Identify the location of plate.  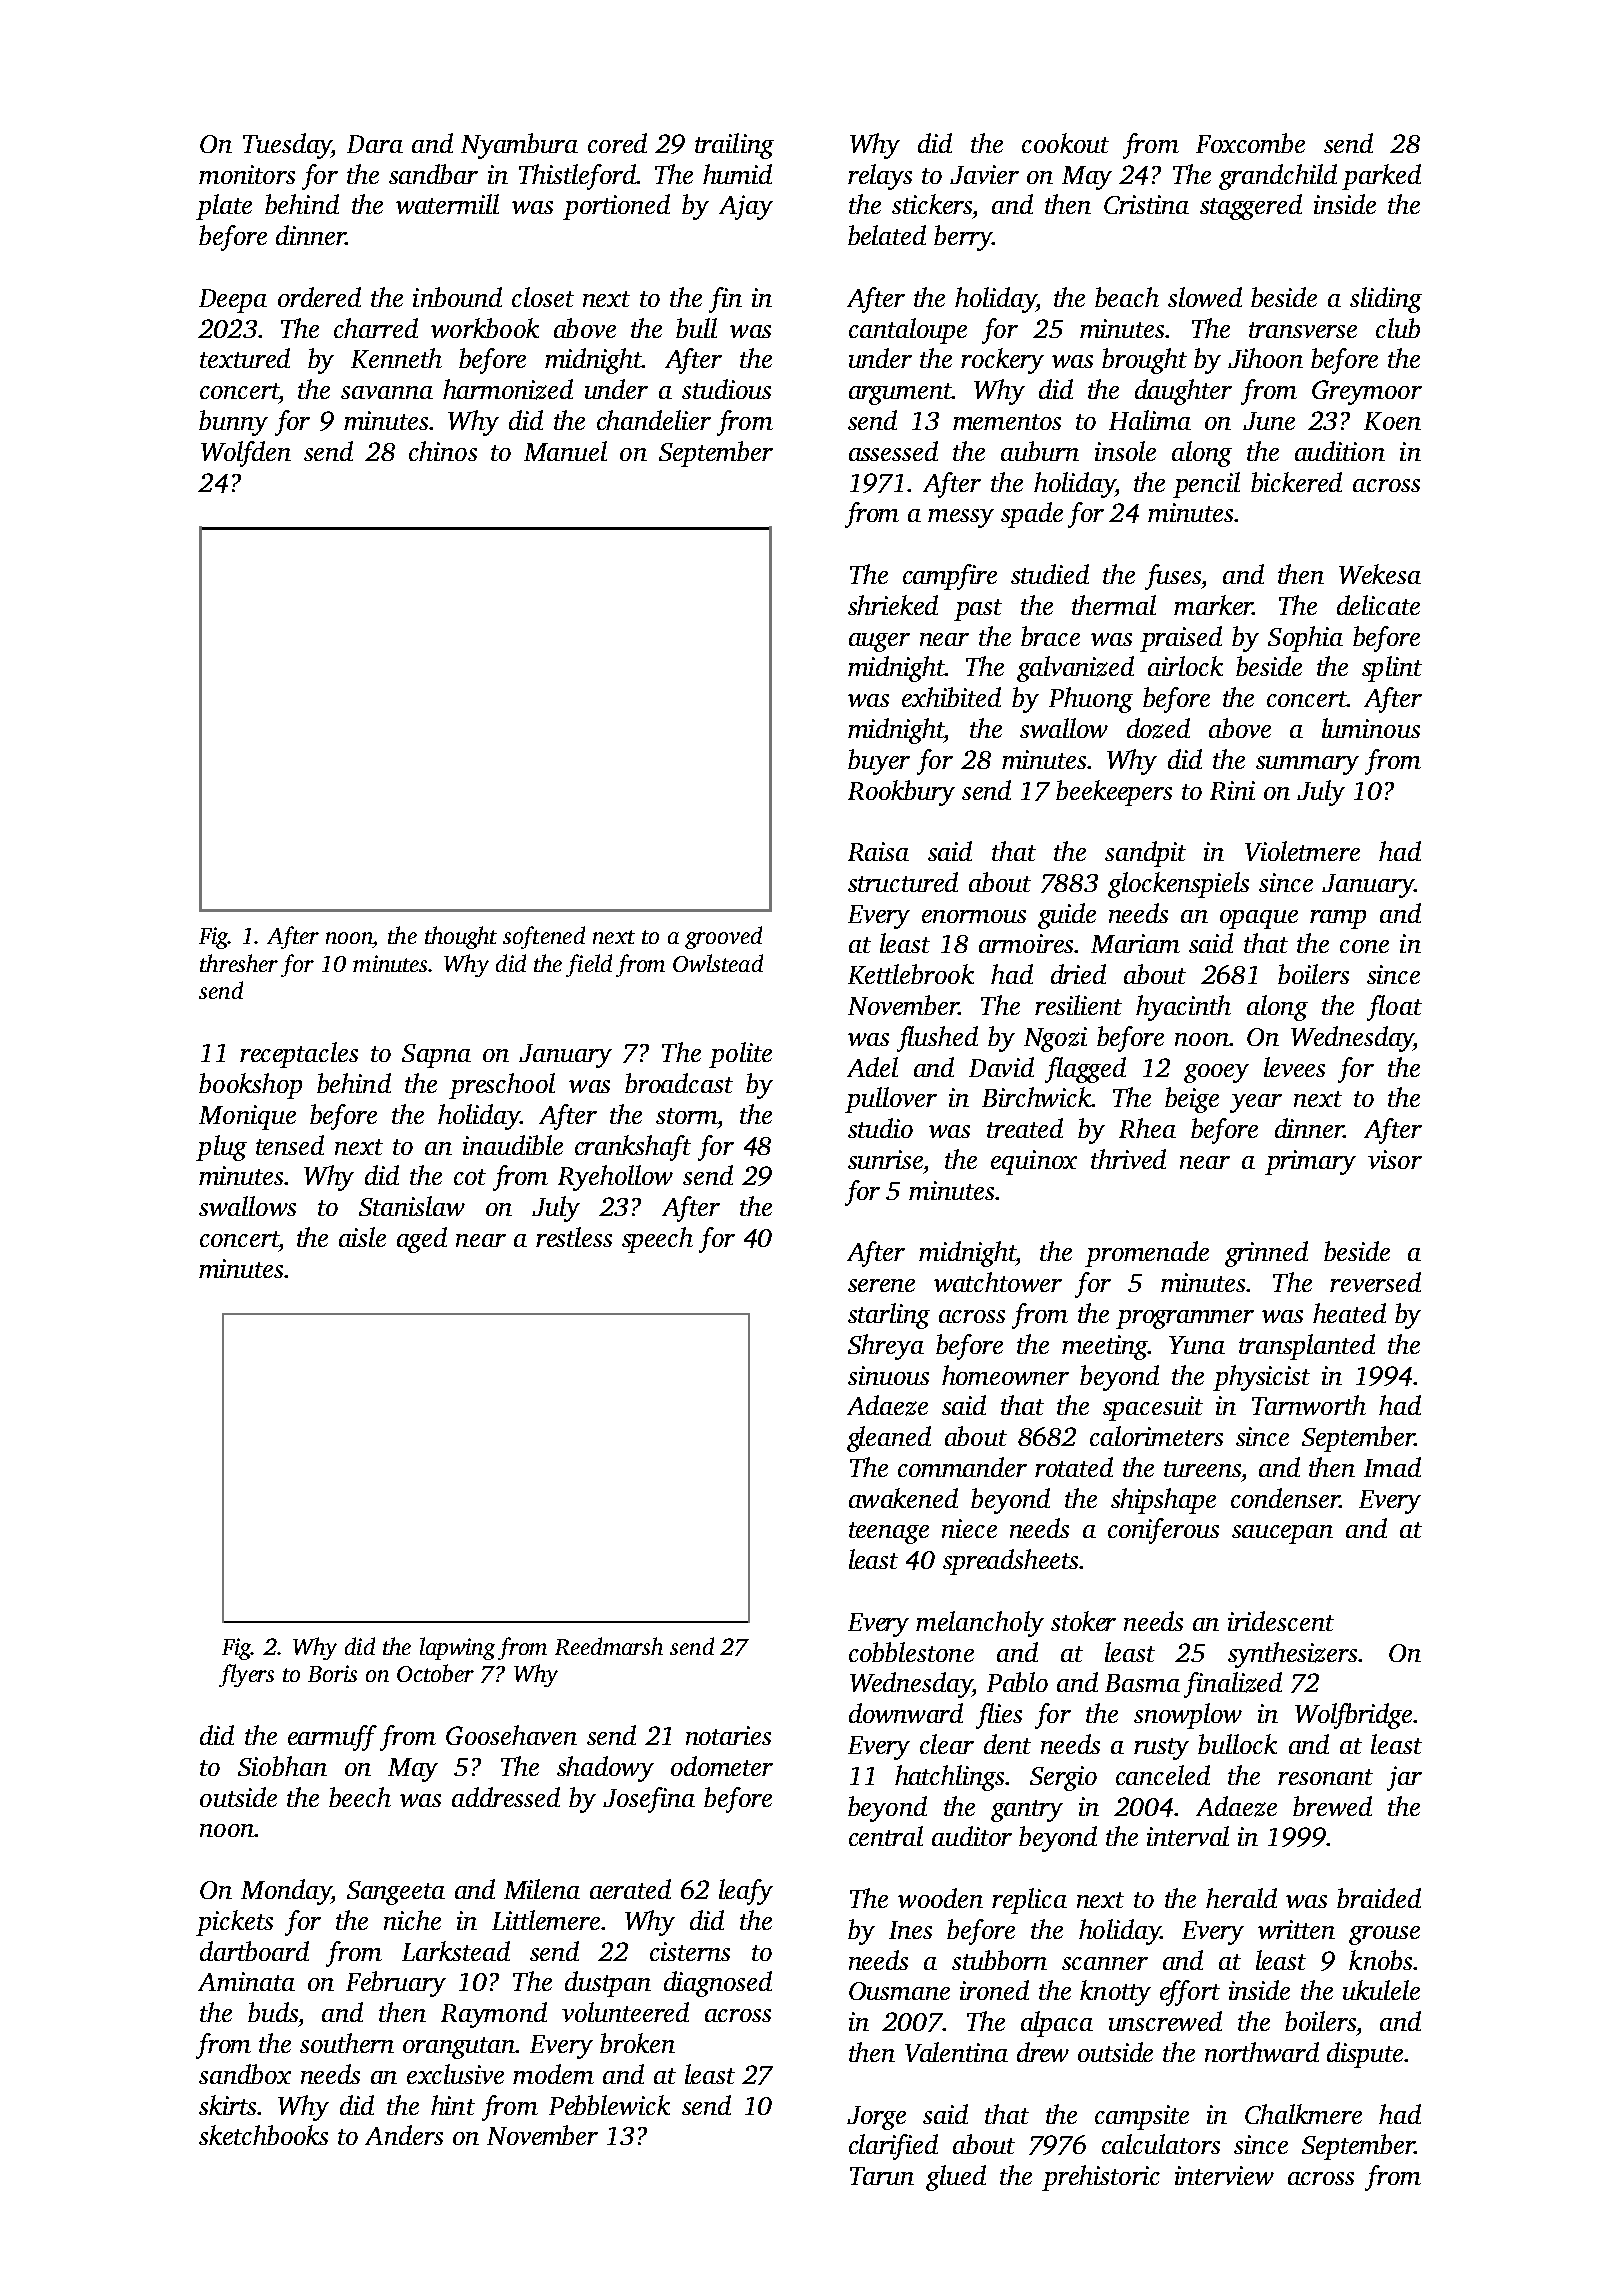
(224, 207).
